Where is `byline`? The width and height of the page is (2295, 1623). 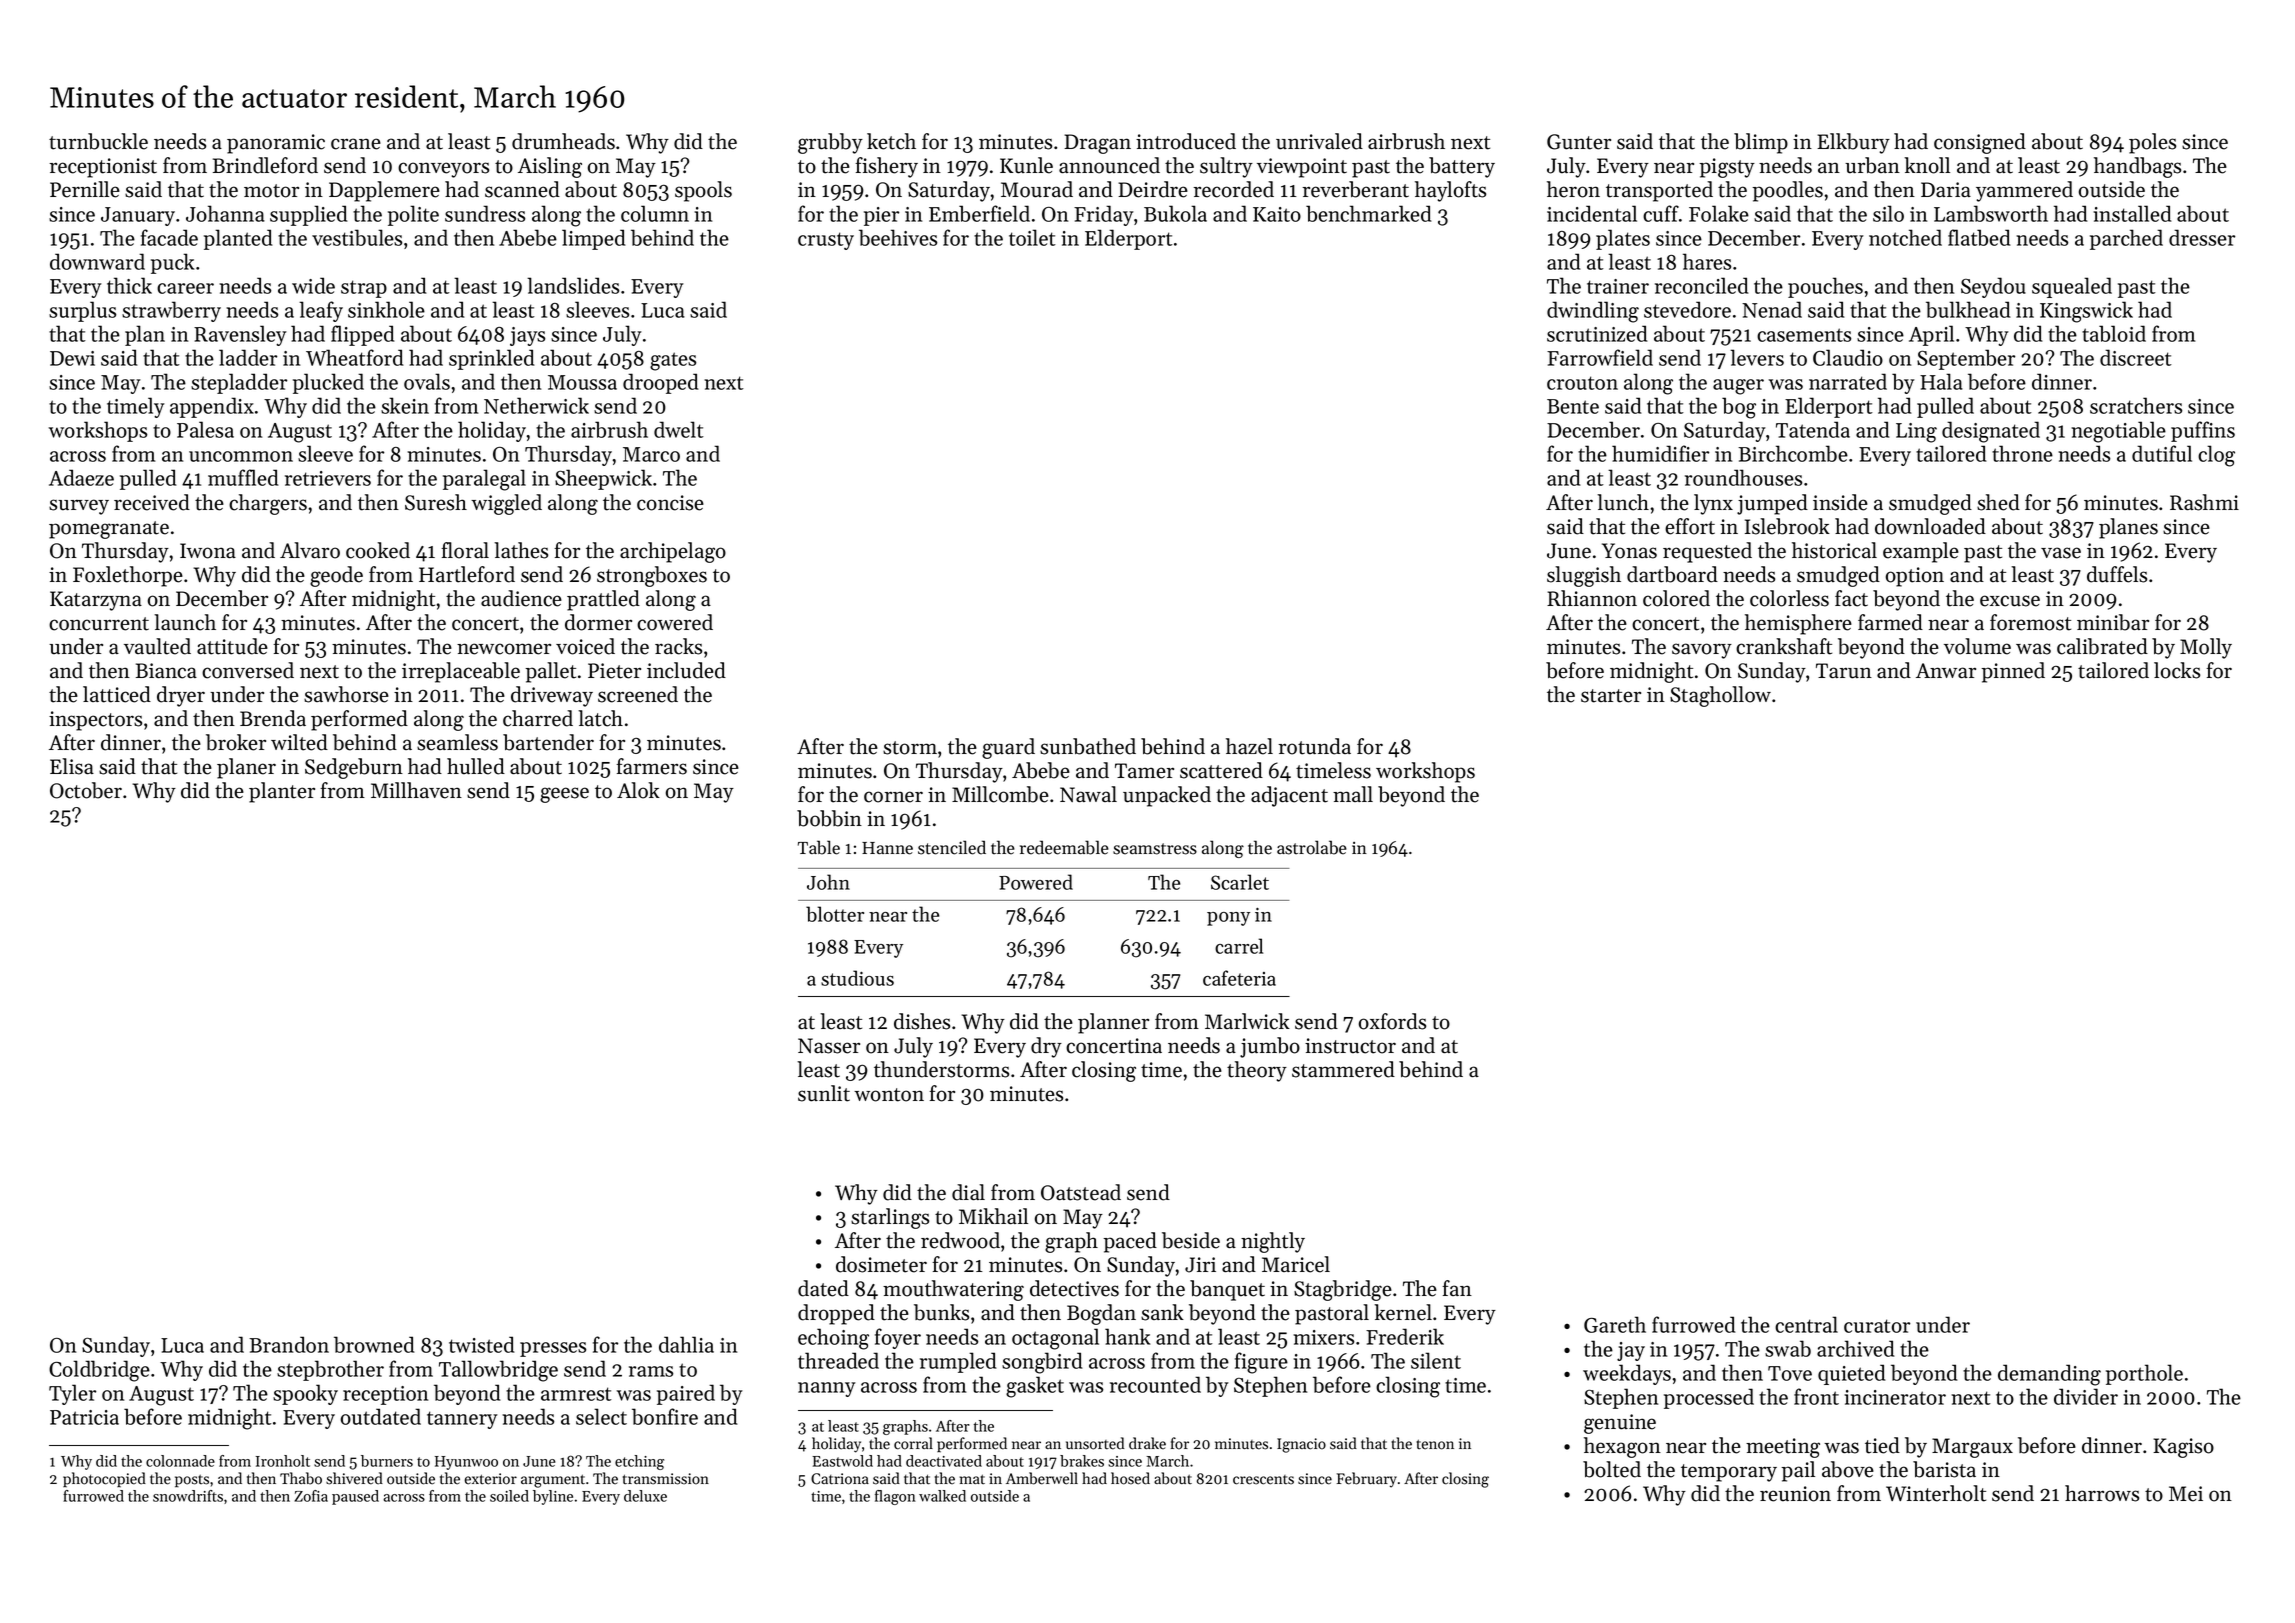
byline is located at coordinates (553, 1497).
